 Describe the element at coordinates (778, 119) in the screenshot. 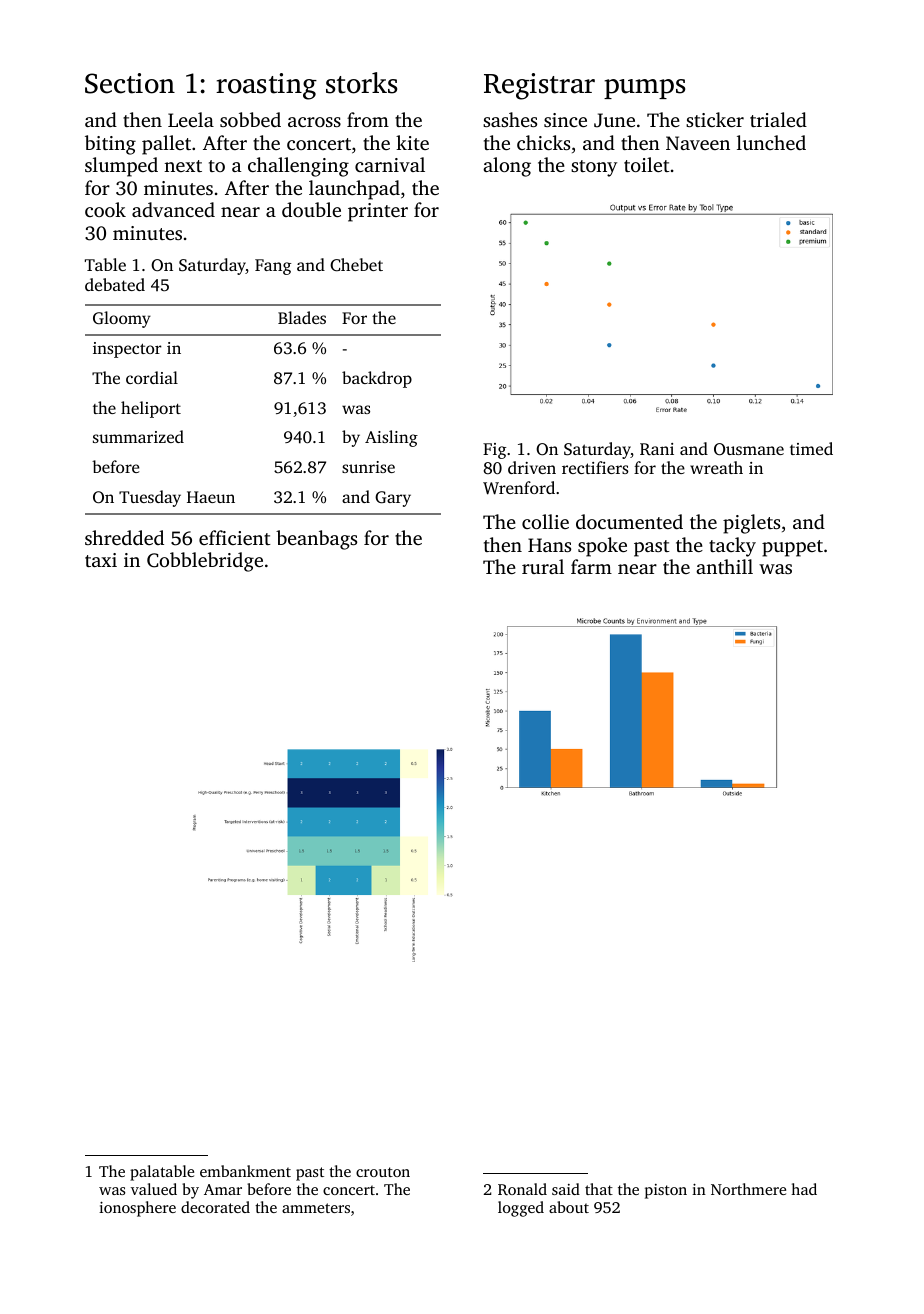

I see `trialed` at that location.
